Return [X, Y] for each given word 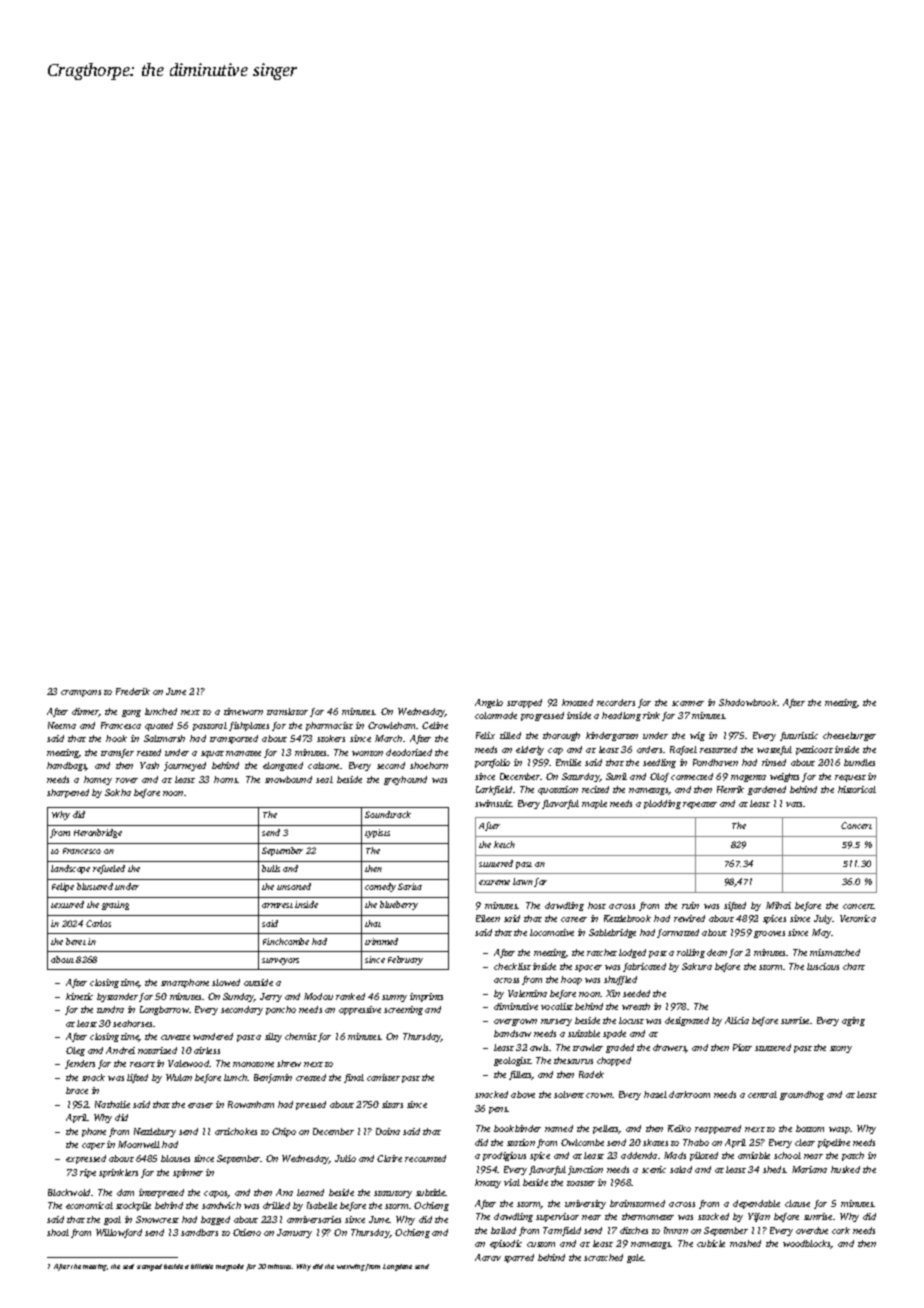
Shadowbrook [748, 702]
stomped [149, 1267]
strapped [524, 703]
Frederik [133, 691]
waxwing [351, 1267]
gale [635, 1258]
